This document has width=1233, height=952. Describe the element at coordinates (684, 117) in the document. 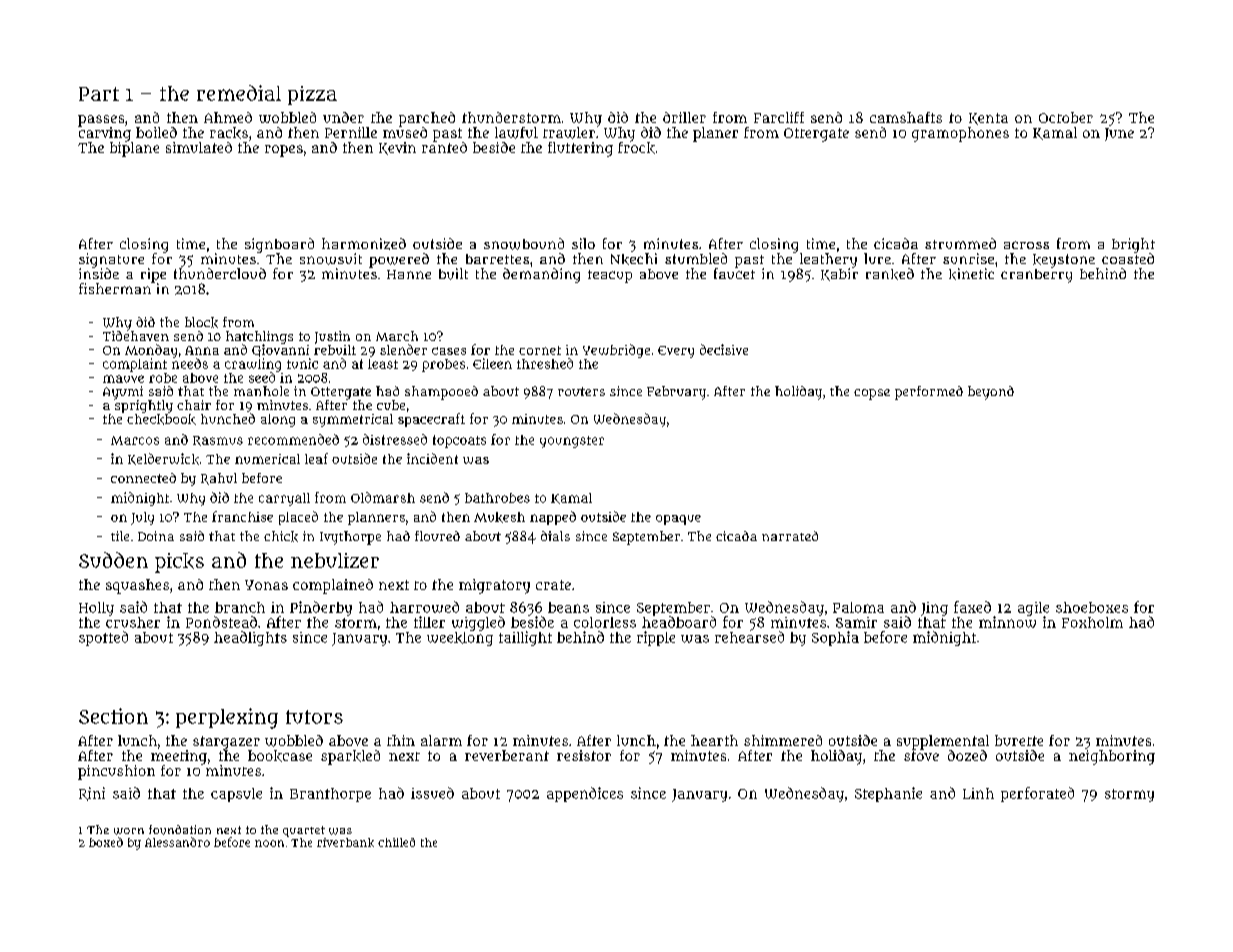

I see `driller` at that location.
